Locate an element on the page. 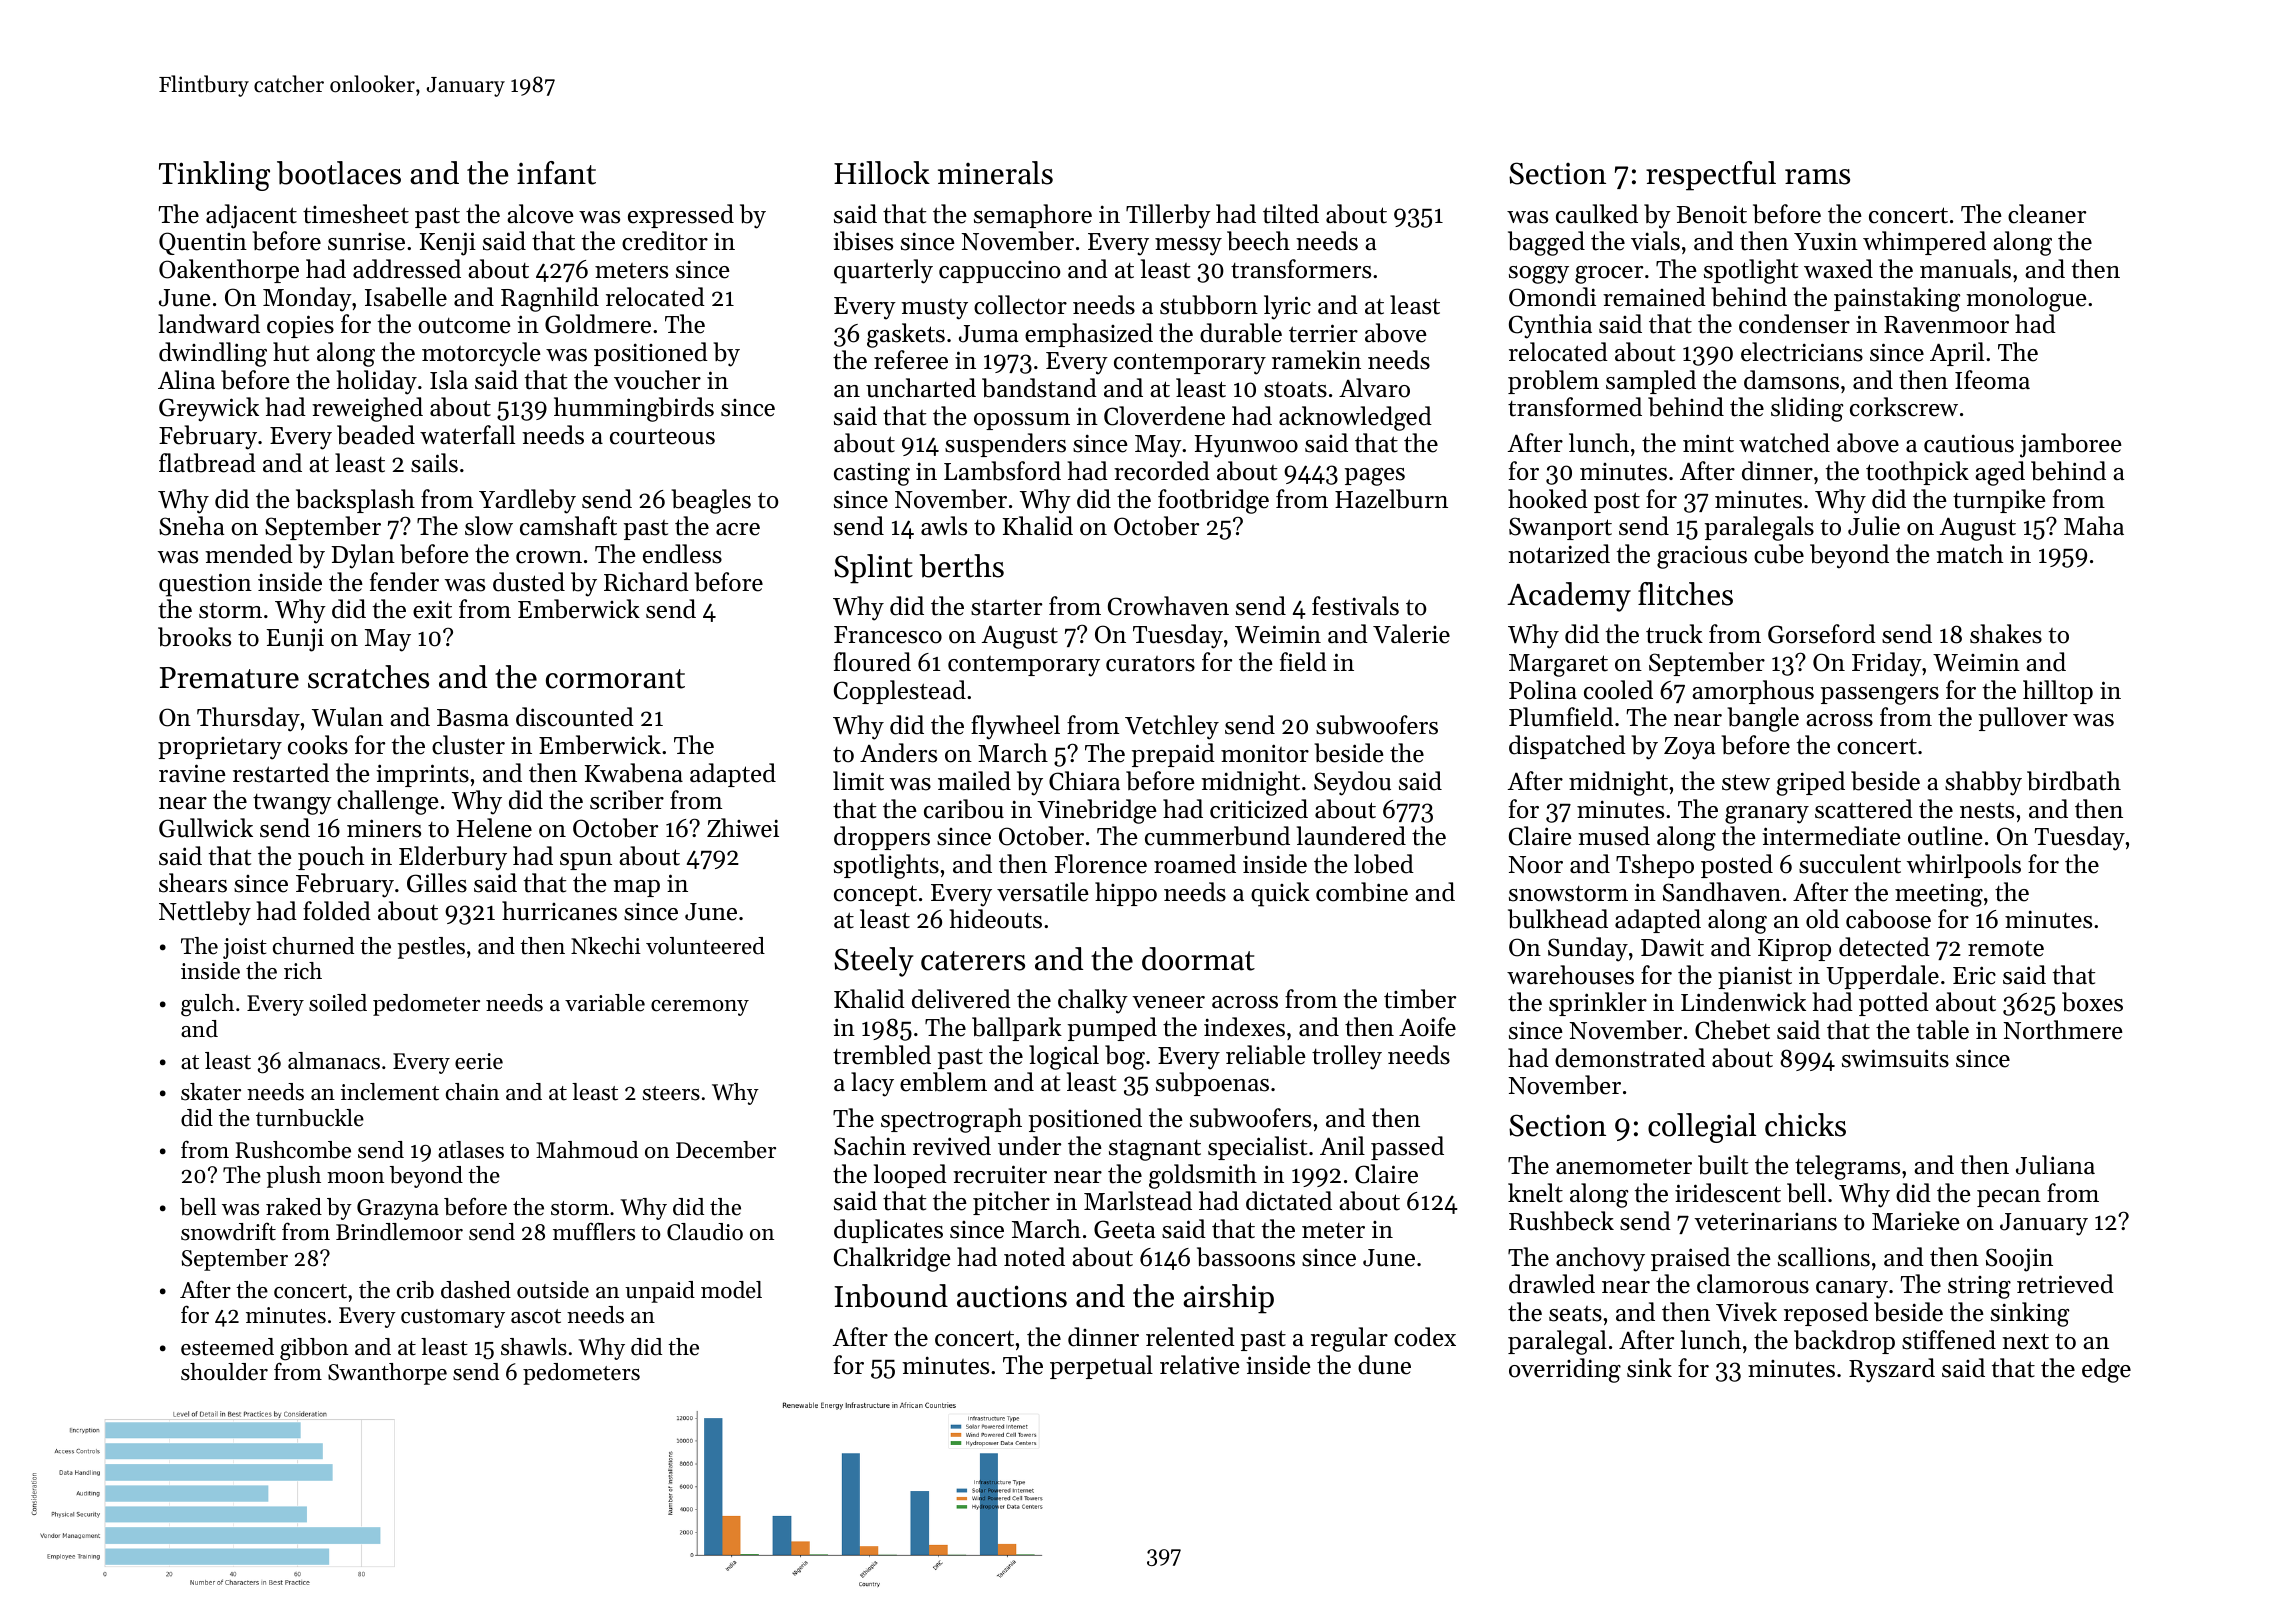  referee is located at coordinates (911, 360).
